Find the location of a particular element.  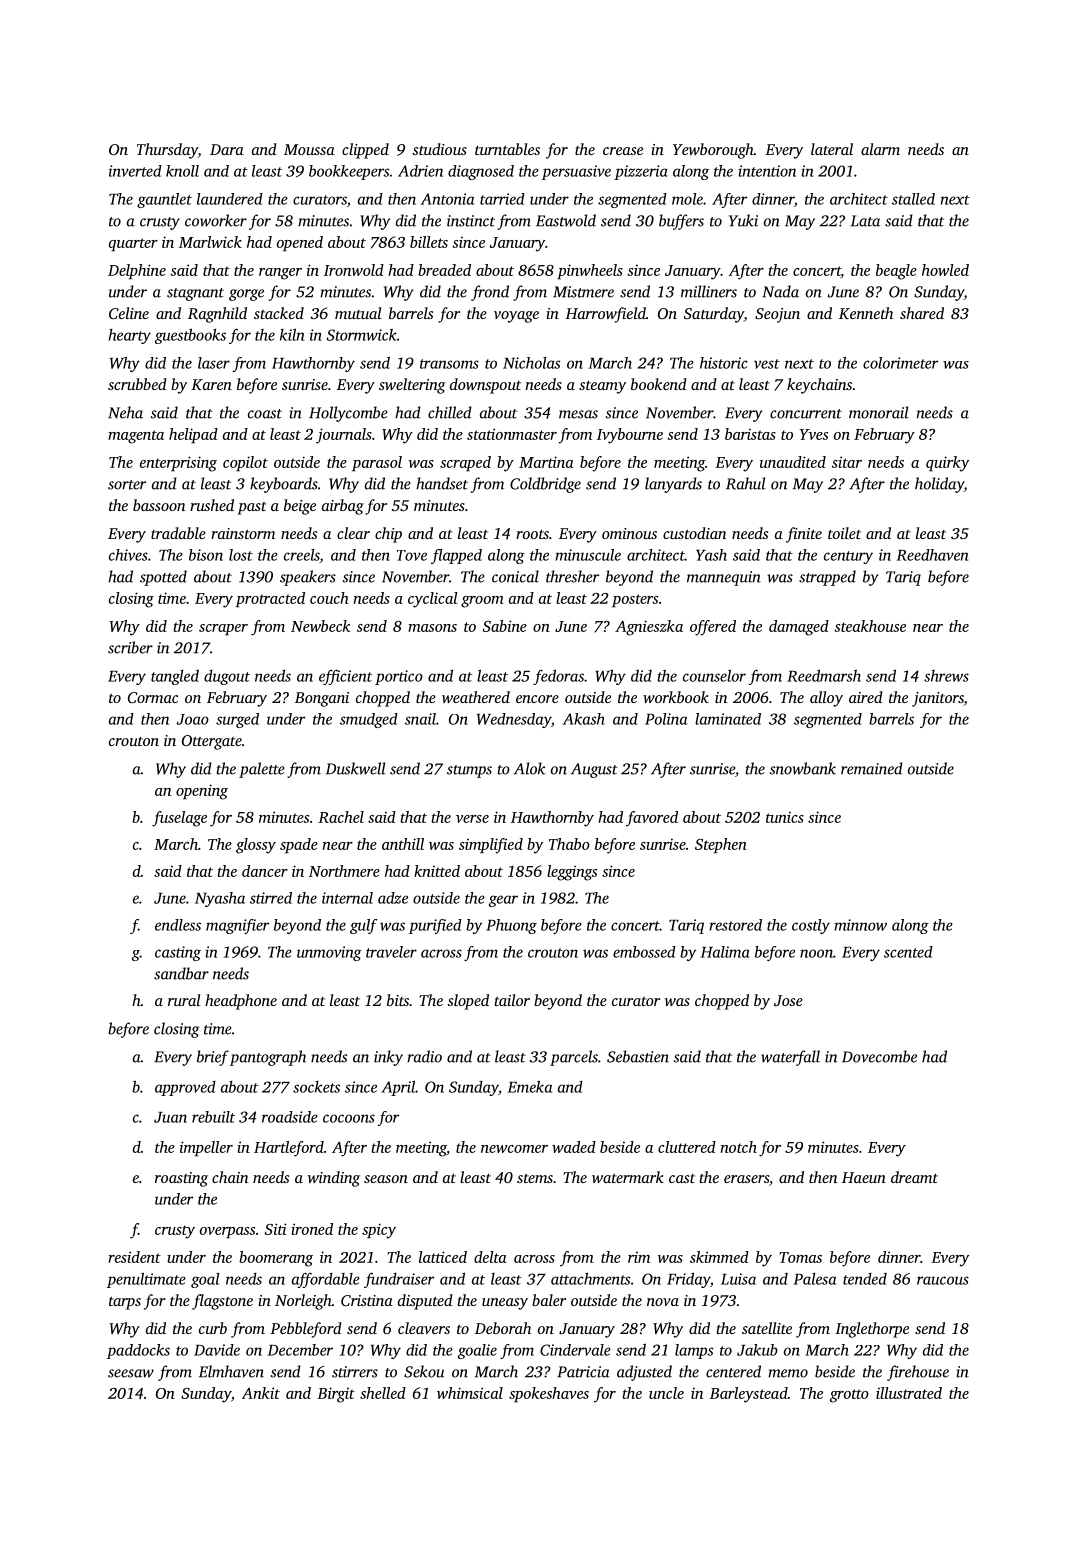

crease is located at coordinates (623, 151).
